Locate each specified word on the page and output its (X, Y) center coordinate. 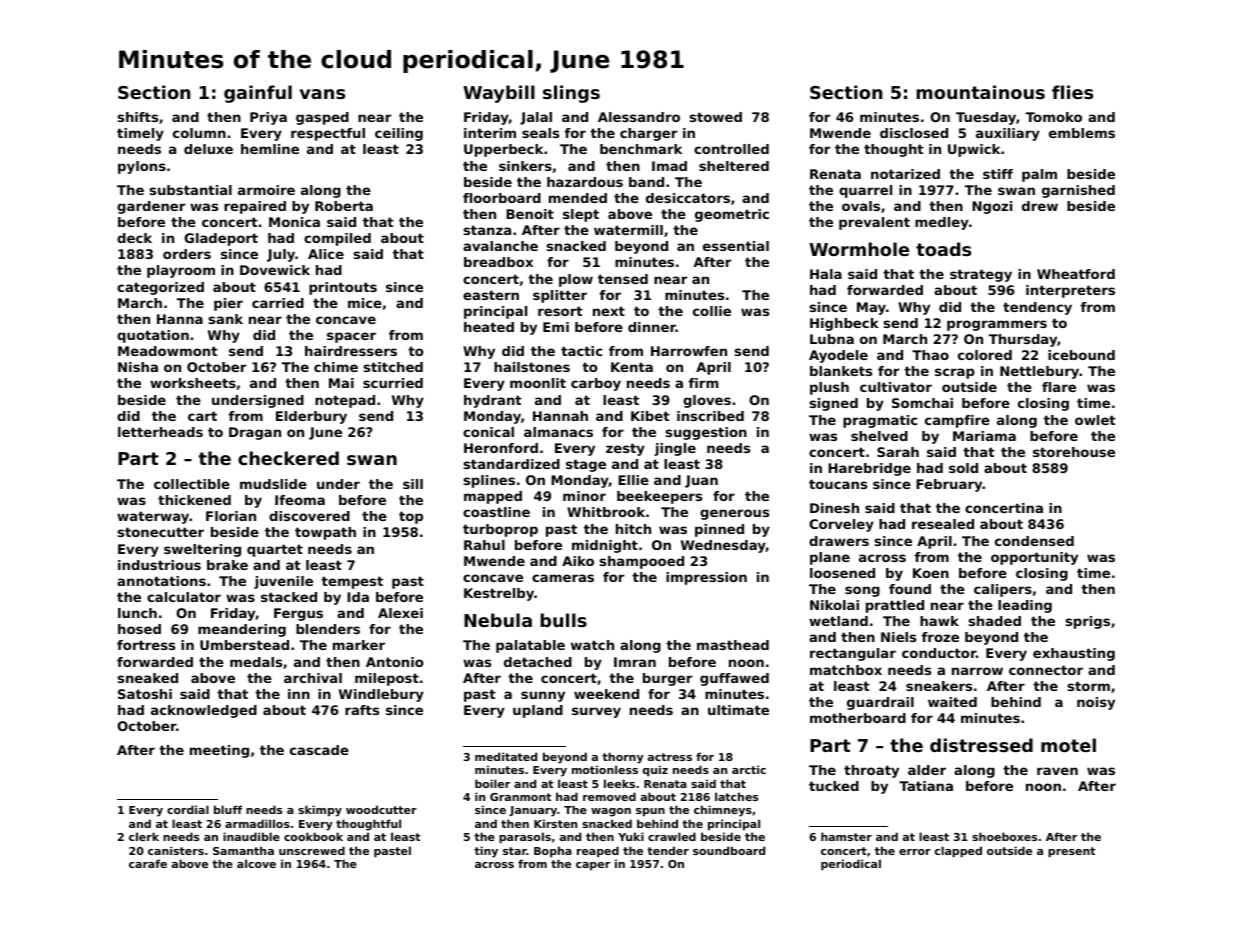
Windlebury (381, 695)
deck (134, 238)
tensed (623, 279)
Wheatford (1076, 274)
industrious (159, 565)
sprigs (1088, 622)
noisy (1096, 703)
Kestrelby (499, 594)
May (871, 308)
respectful (328, 134)
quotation (153, 336)
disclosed (914, 133)
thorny (623, 758)
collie (712, 311)
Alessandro (639, 117)
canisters (176, 850)
